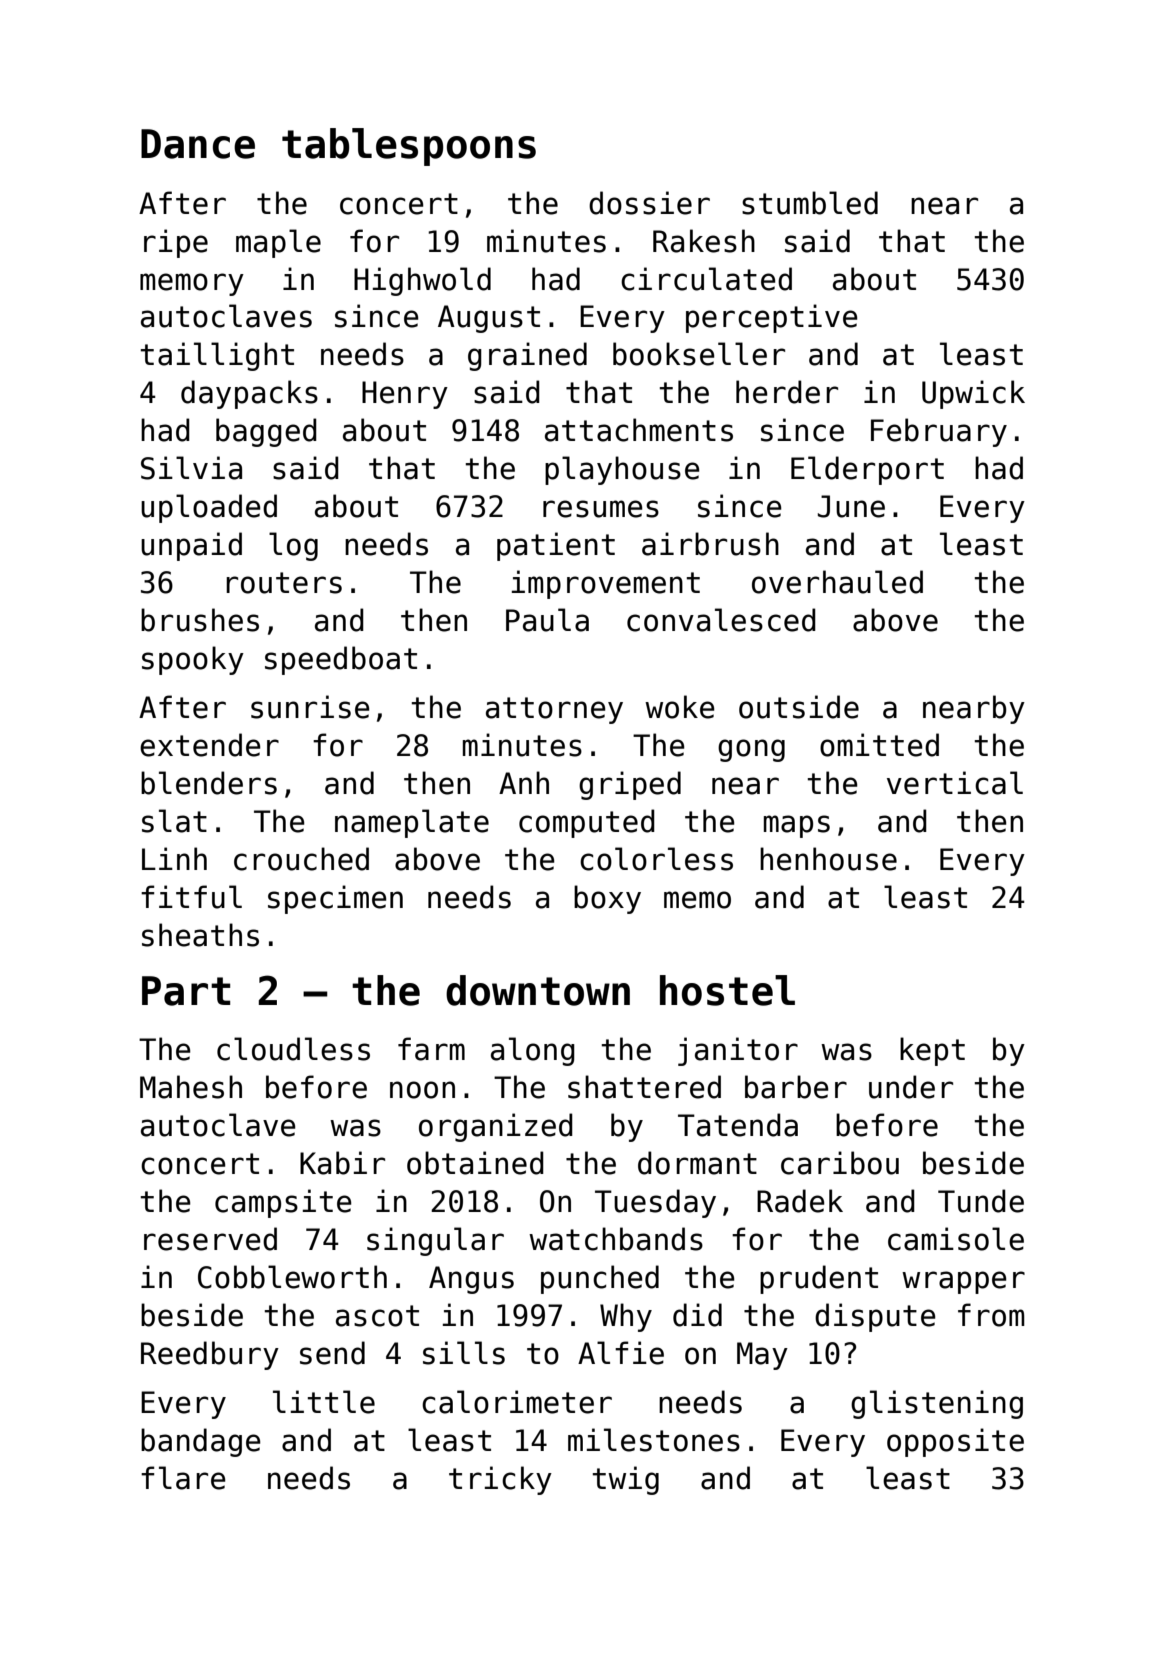 The width and height of the screenshot is (1165, 1654). Describe the element at coordinates (278, 243) in the screenshot. I see `maple` at that location.
